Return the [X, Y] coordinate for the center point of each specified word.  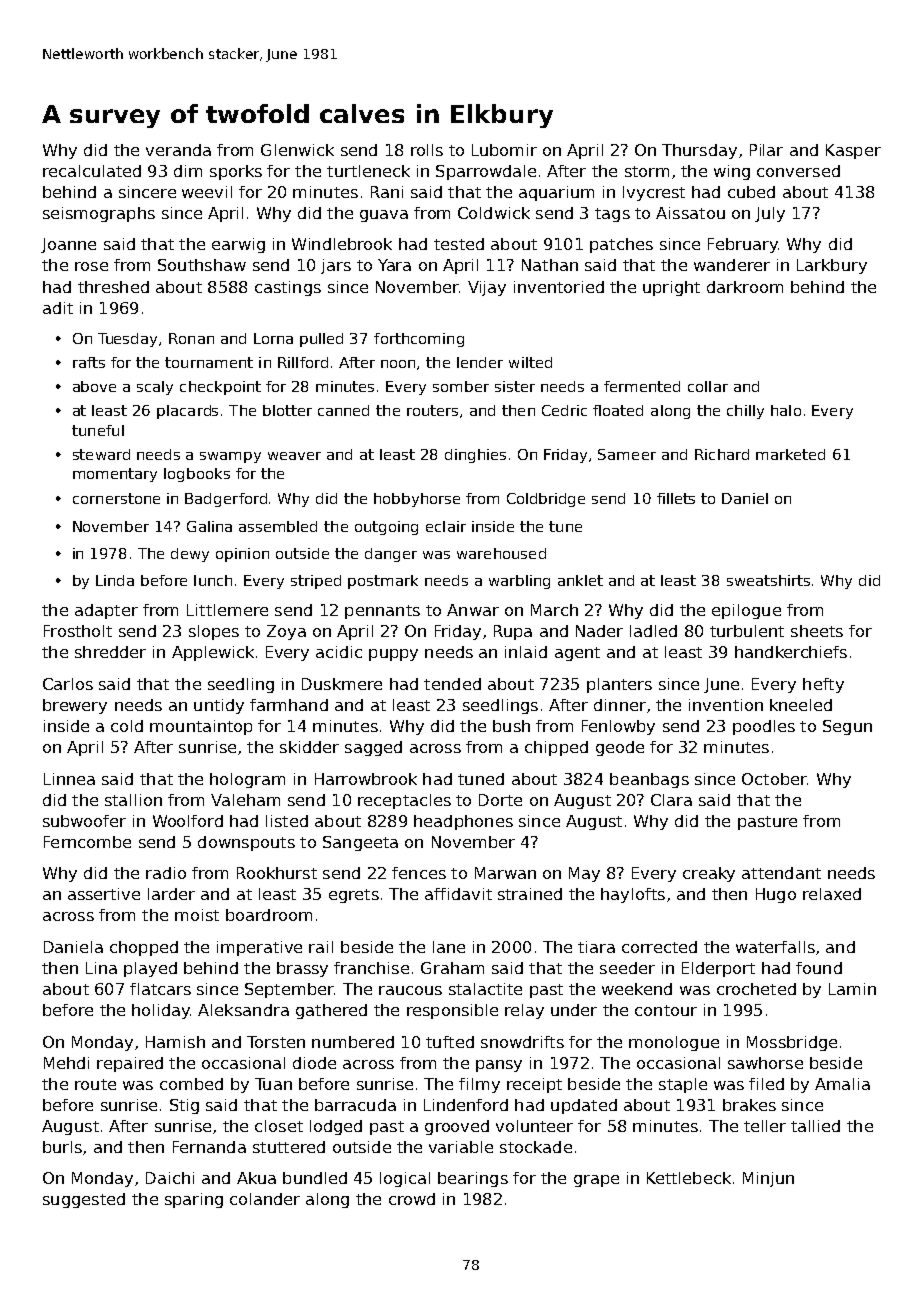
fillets [676, 498]
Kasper [853, 151]
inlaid [526, 652]
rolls [427, 150]
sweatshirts [768, 580]
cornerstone [116, 498]
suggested [84, 1200]
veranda [178, 150]
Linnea [69, 779]
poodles [764, 727]
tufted [450, 1042]
